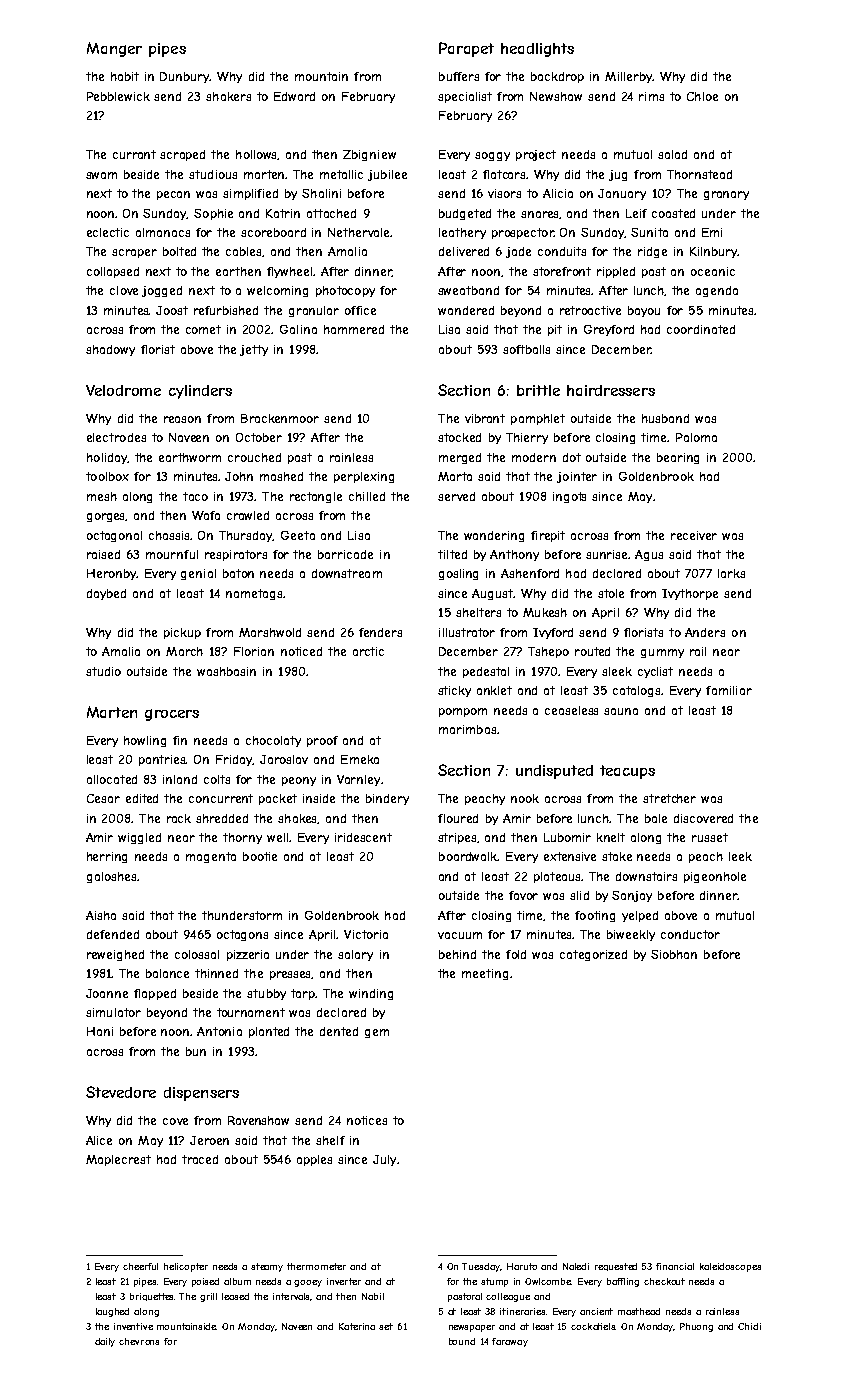 This image has width=849, height=1400. Describe the element at coordinates (729, 690) in the image. I see `familiar` at that location.
